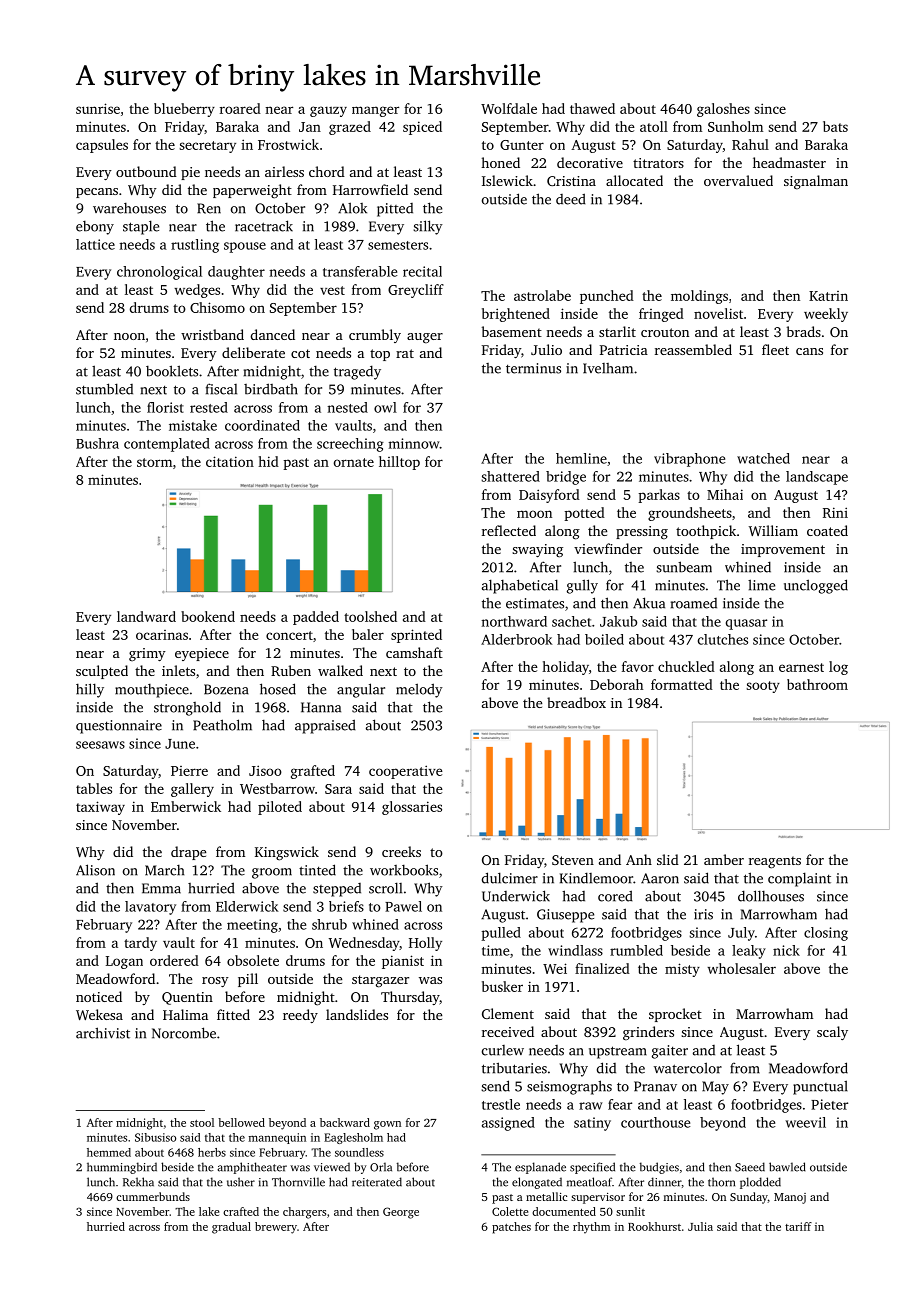 This image has height=1308, width=924. I want to click on quasar, so click(746, 624).
